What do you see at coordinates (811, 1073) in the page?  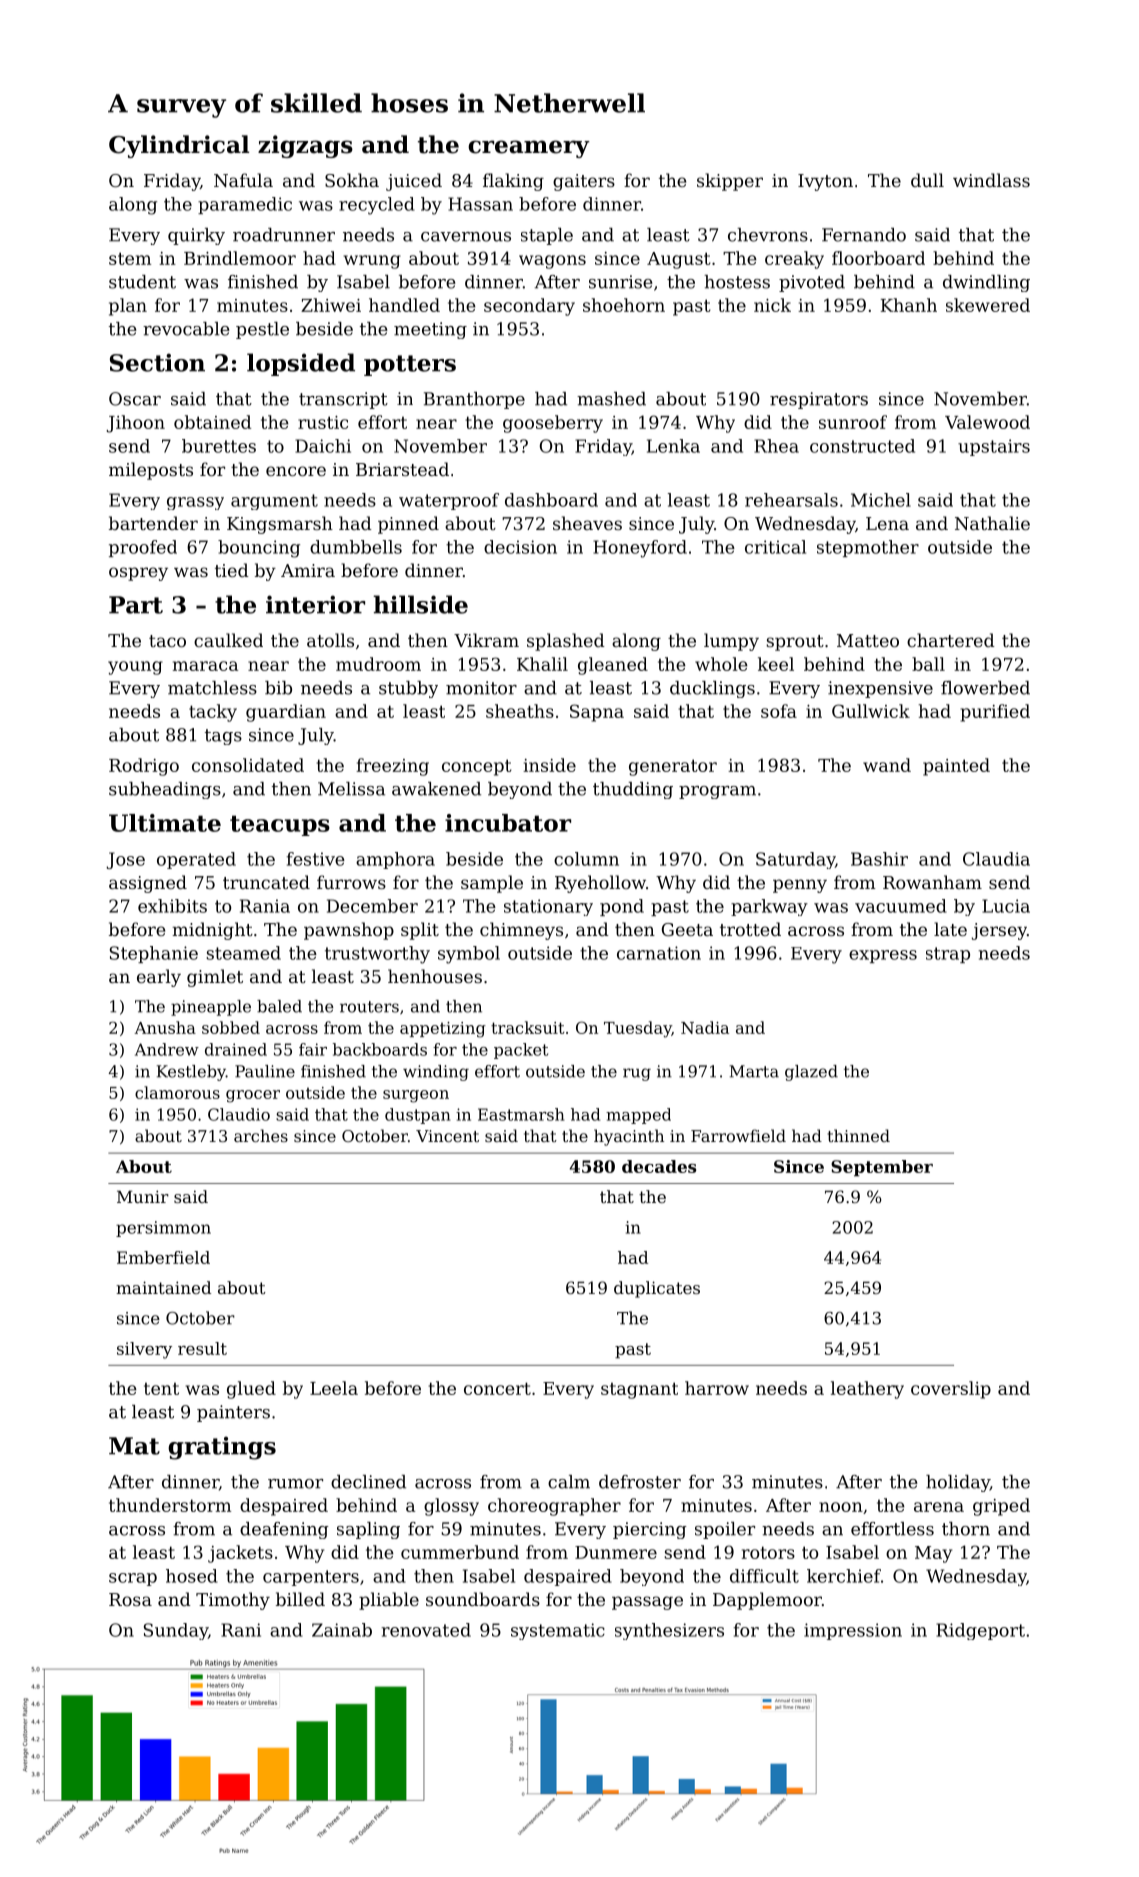 I see `glazed` at bounding box center [811, 1073].
